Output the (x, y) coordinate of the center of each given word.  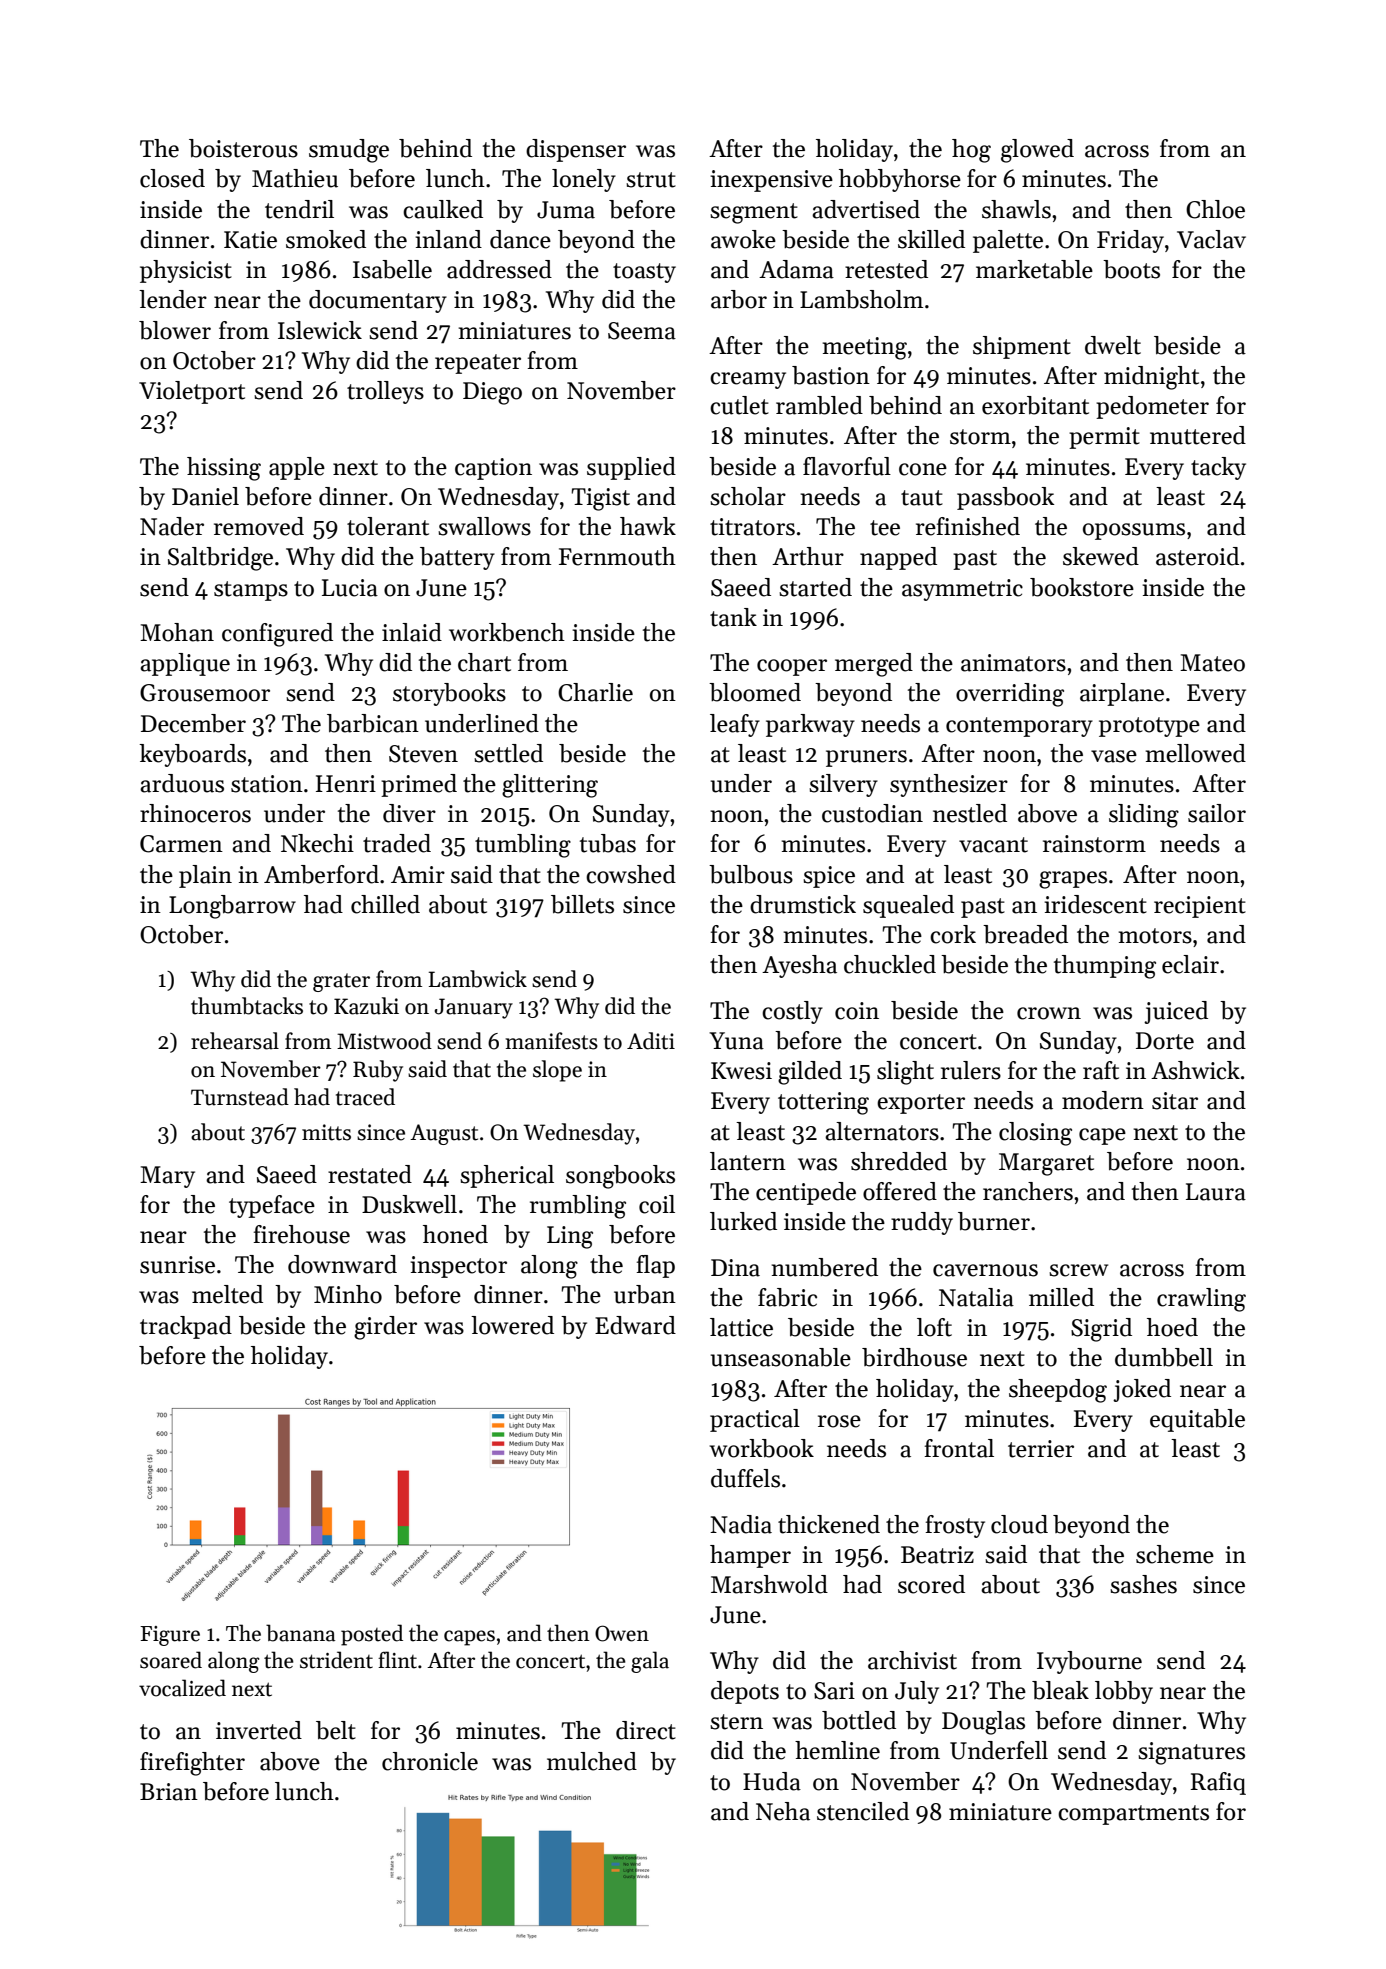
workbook (762, 1448)
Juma (566, 210)
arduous (182, 783)
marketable (1034, 269)
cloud (1019, 1524)
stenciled (863, 1811)
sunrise (177, 1265)
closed (172, 178)
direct (646, 1730)
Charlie (595, 692)
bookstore (1082, 587)
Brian (169, 1792)
